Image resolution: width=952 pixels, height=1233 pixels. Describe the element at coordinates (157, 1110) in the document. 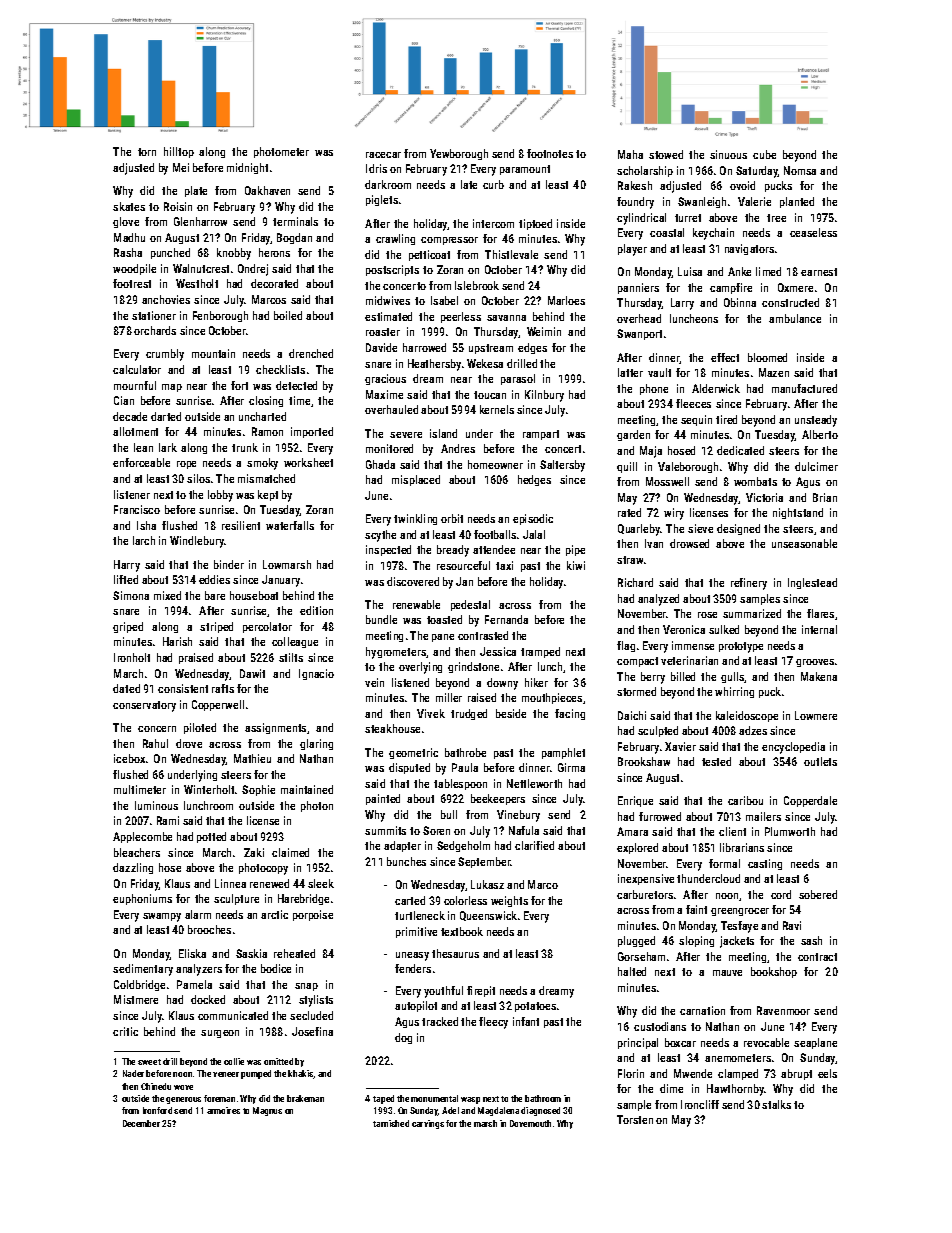

I see `Ironford` at that location.
